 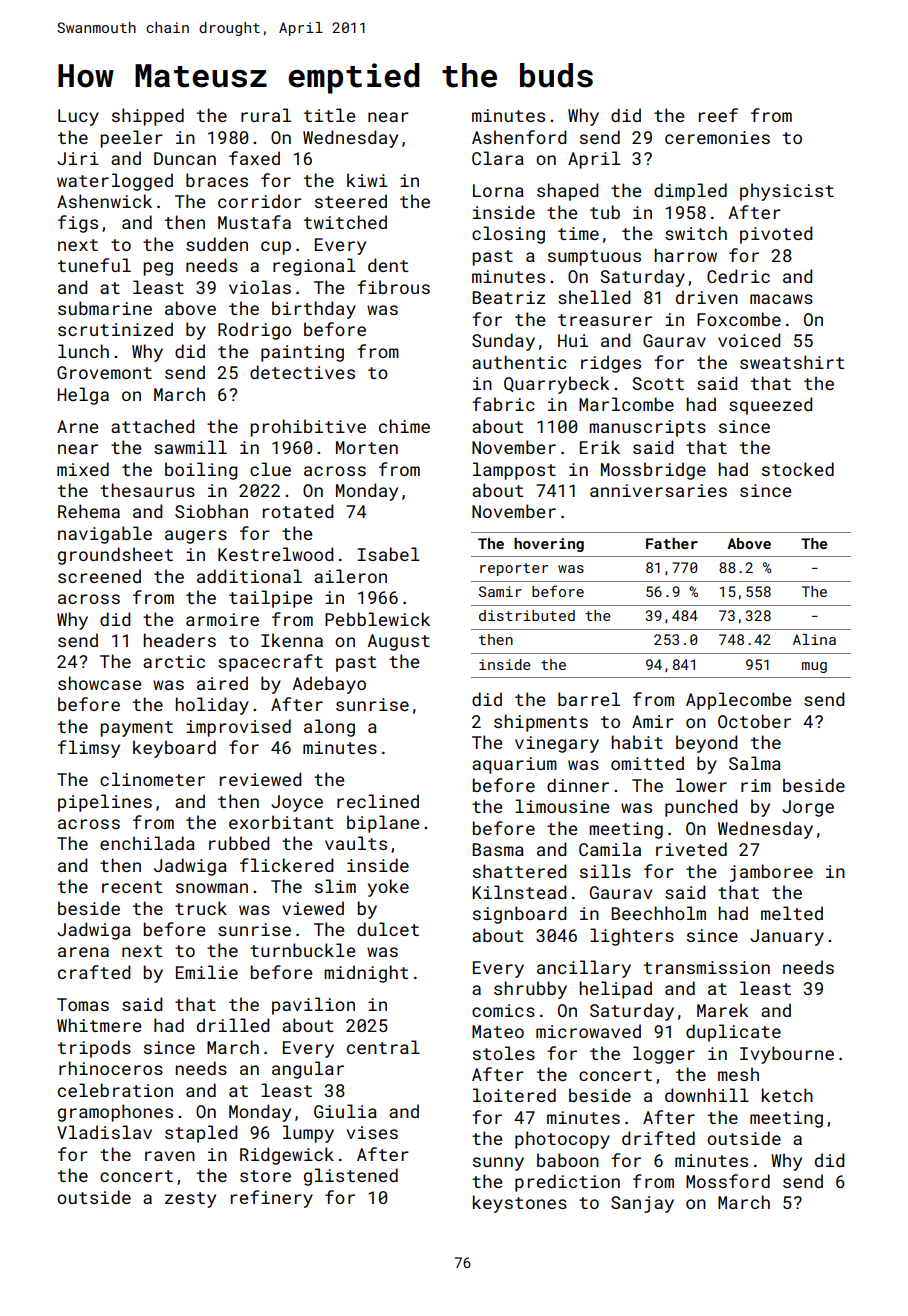 I want to click on Pebblewick, so click(x=377, y=619).
